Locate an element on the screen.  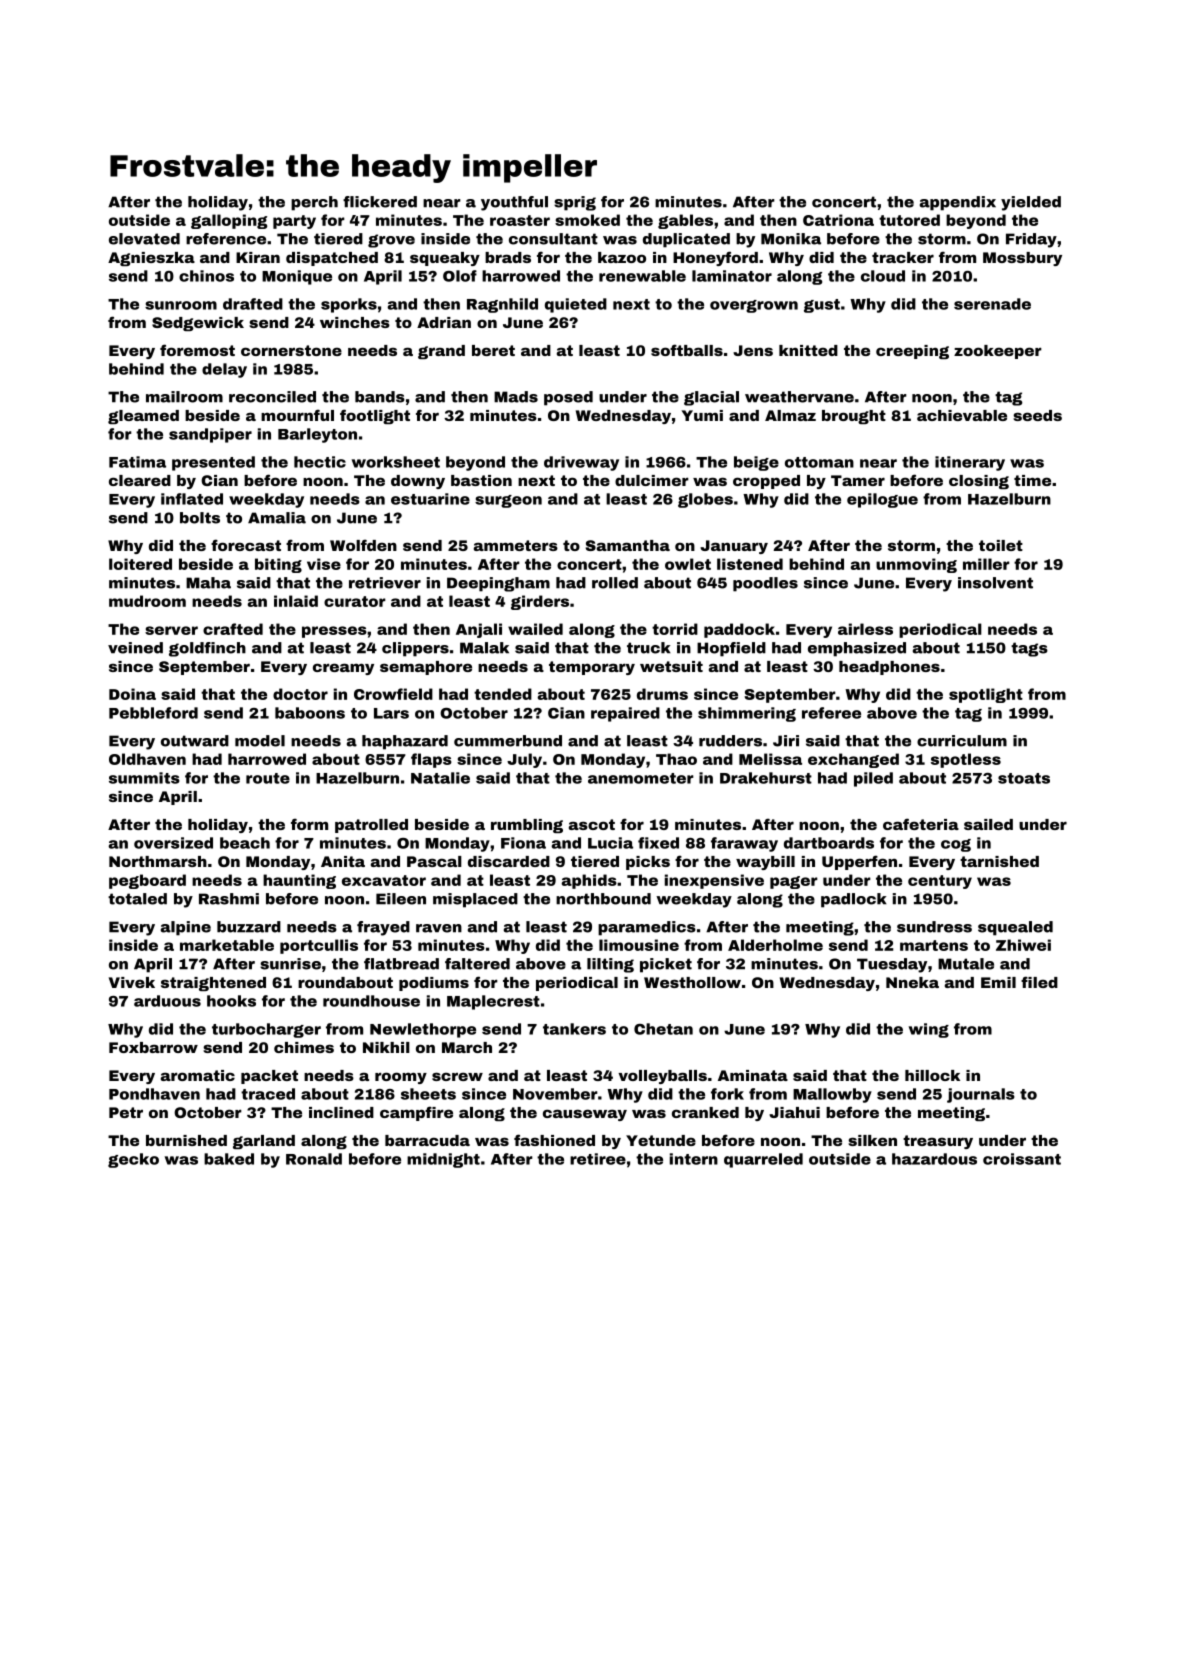
aromatic is located at coordinates (198, 1075).
